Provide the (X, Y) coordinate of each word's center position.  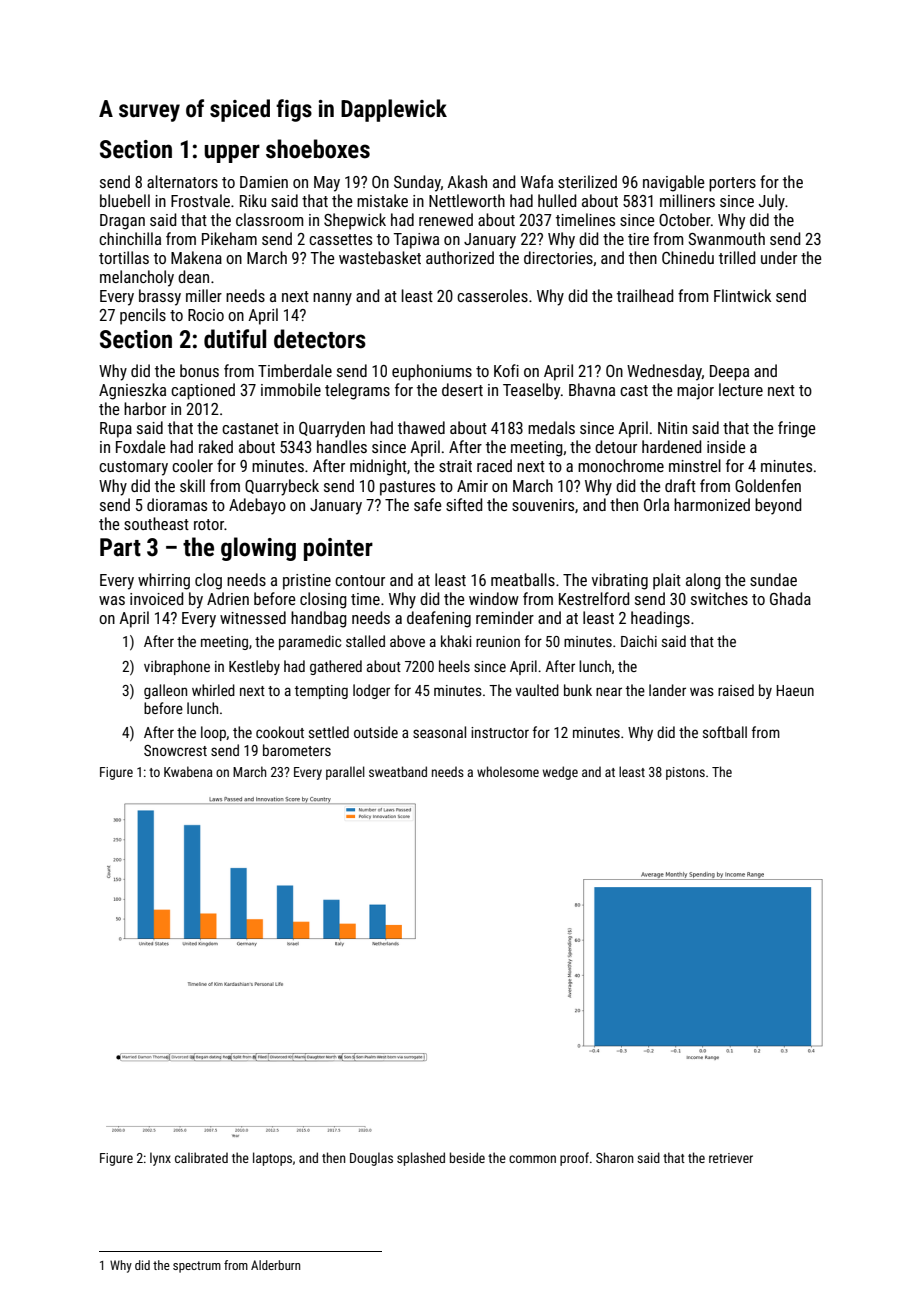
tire (638, 239)
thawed (421, 427)
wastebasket (380, 257)
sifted (464, 504)
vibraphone (177, 667)
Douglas (371, 1159)
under (779, 257)
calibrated (201, 1157)
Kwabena (188, 771)
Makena (196, 257)
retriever (731, 1158)
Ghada (790, 598)
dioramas (177, 504)
